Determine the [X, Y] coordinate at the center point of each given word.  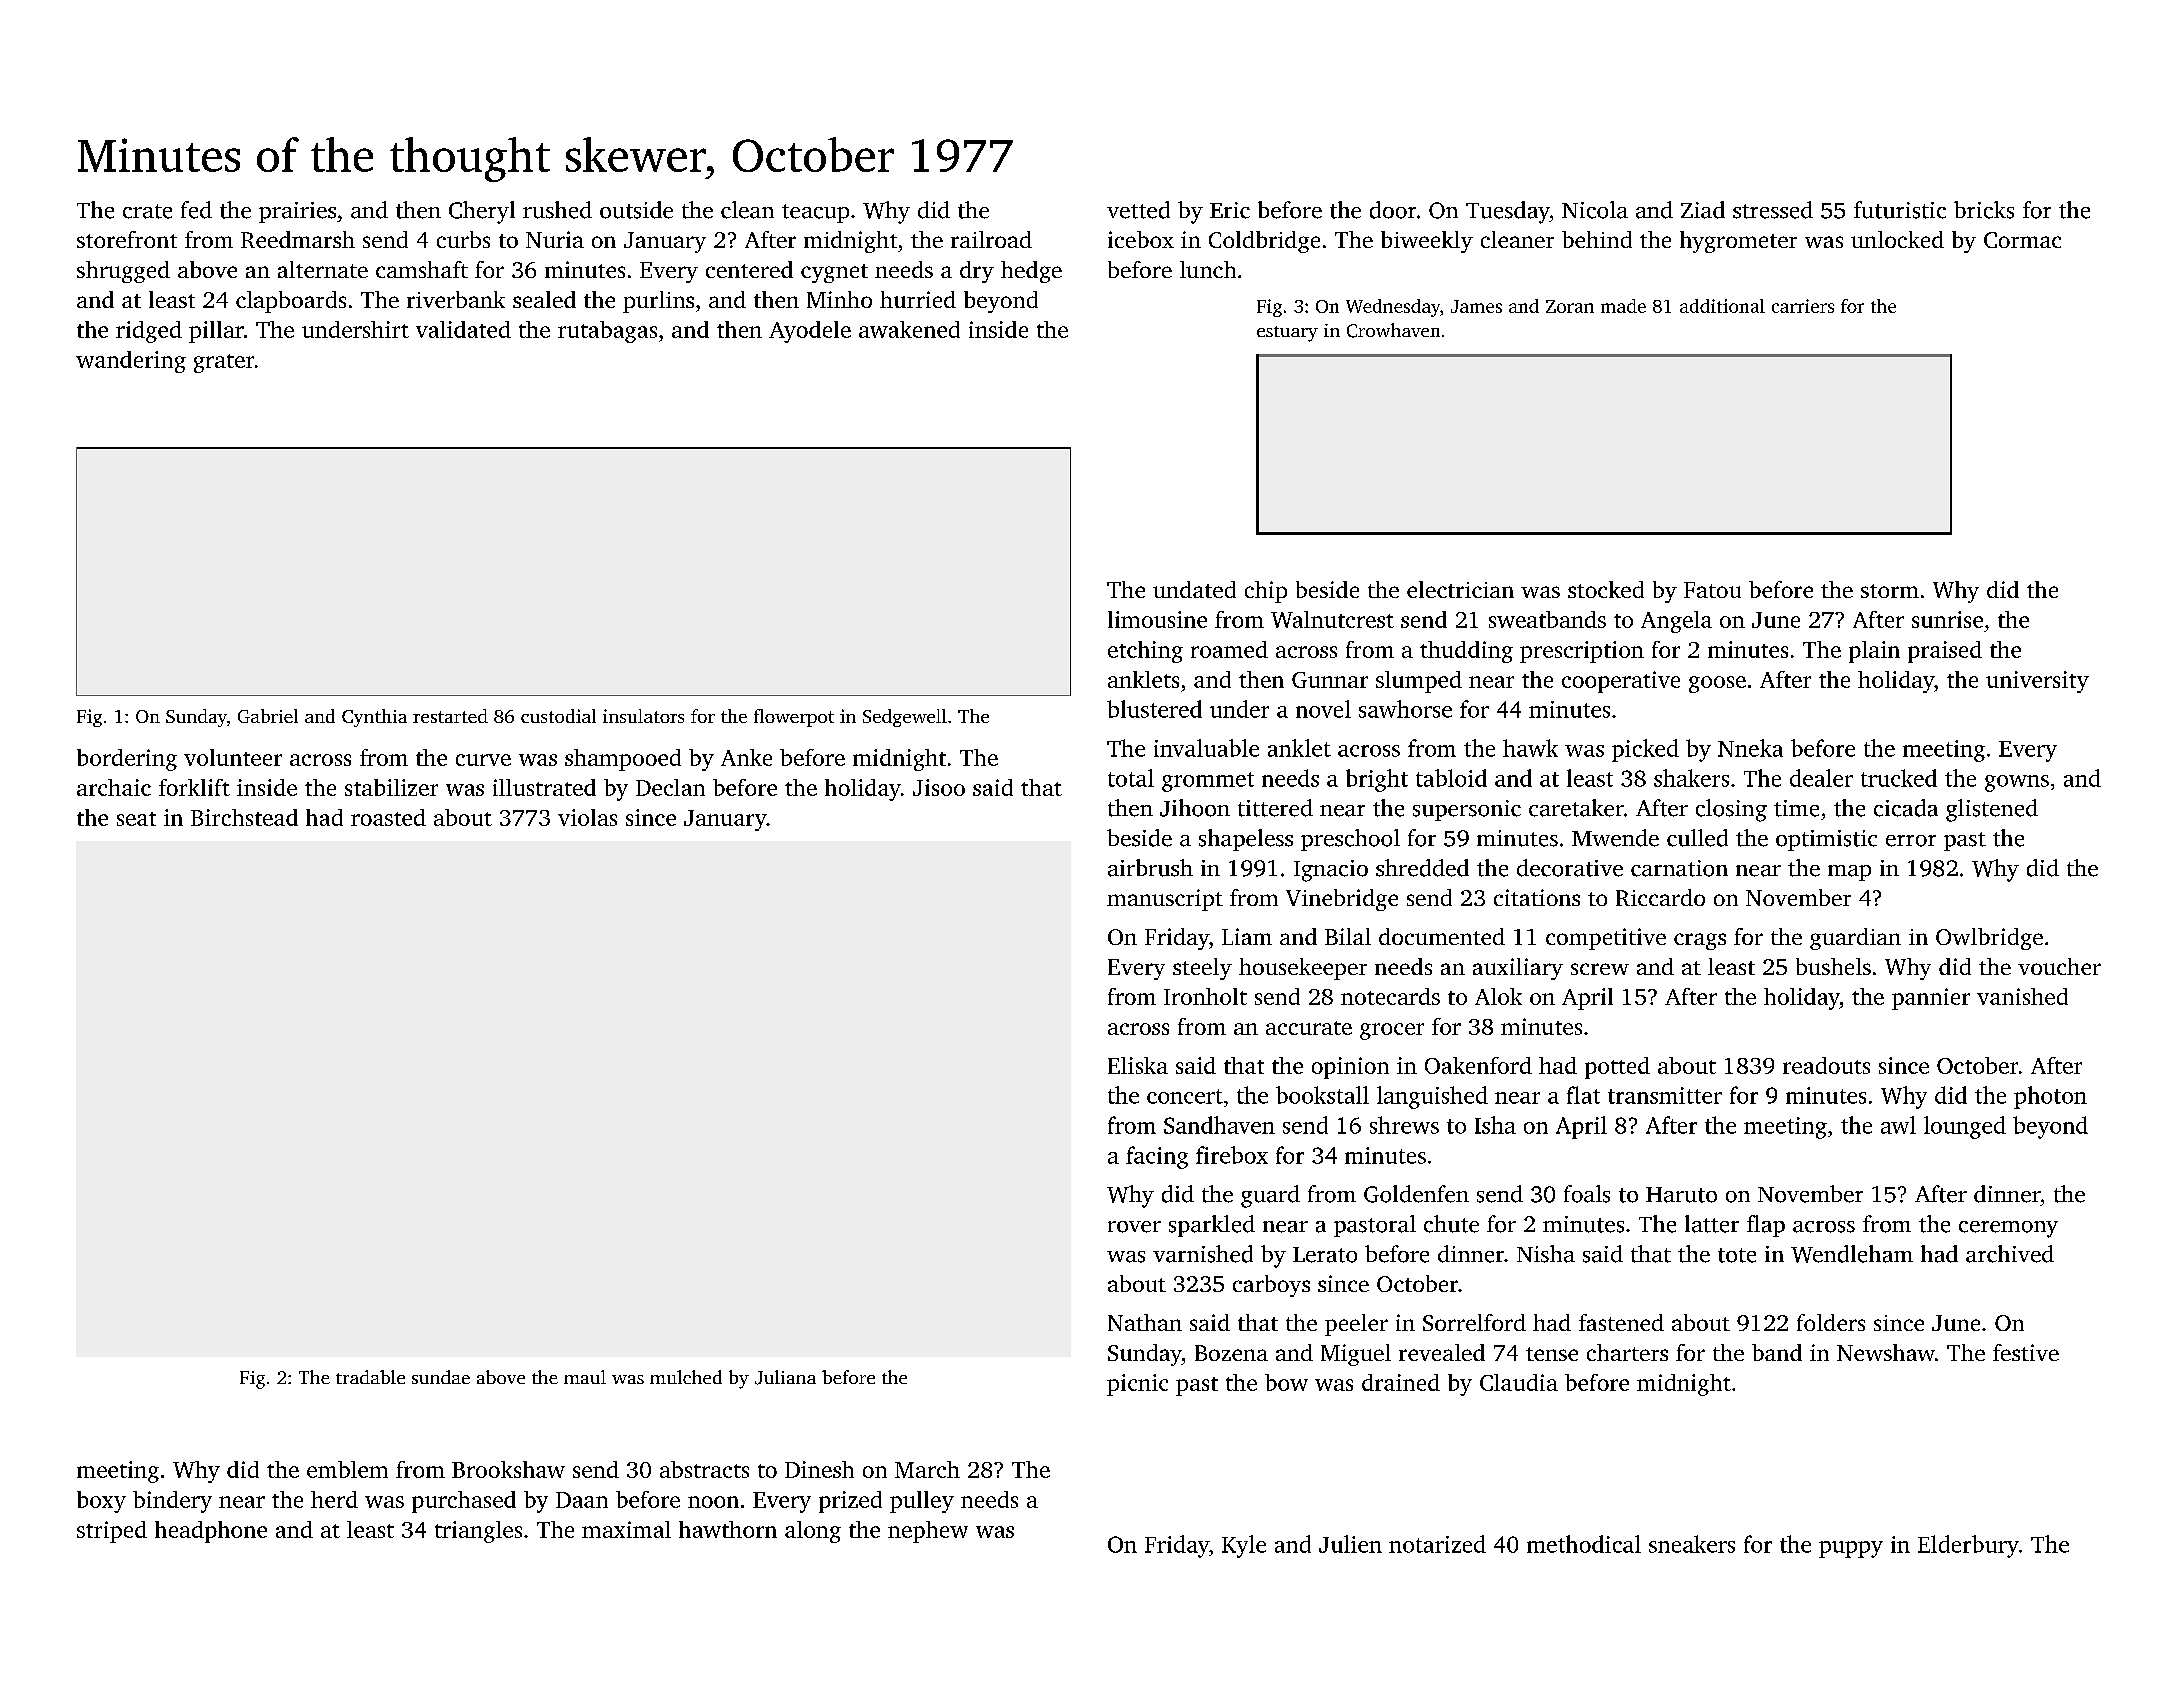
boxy [101, 1502]
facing [1157, 1157]
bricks [1984, 210]
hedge [1031, 272]
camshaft [422, 269]
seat [136, 819]
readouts [1826, 1065]
